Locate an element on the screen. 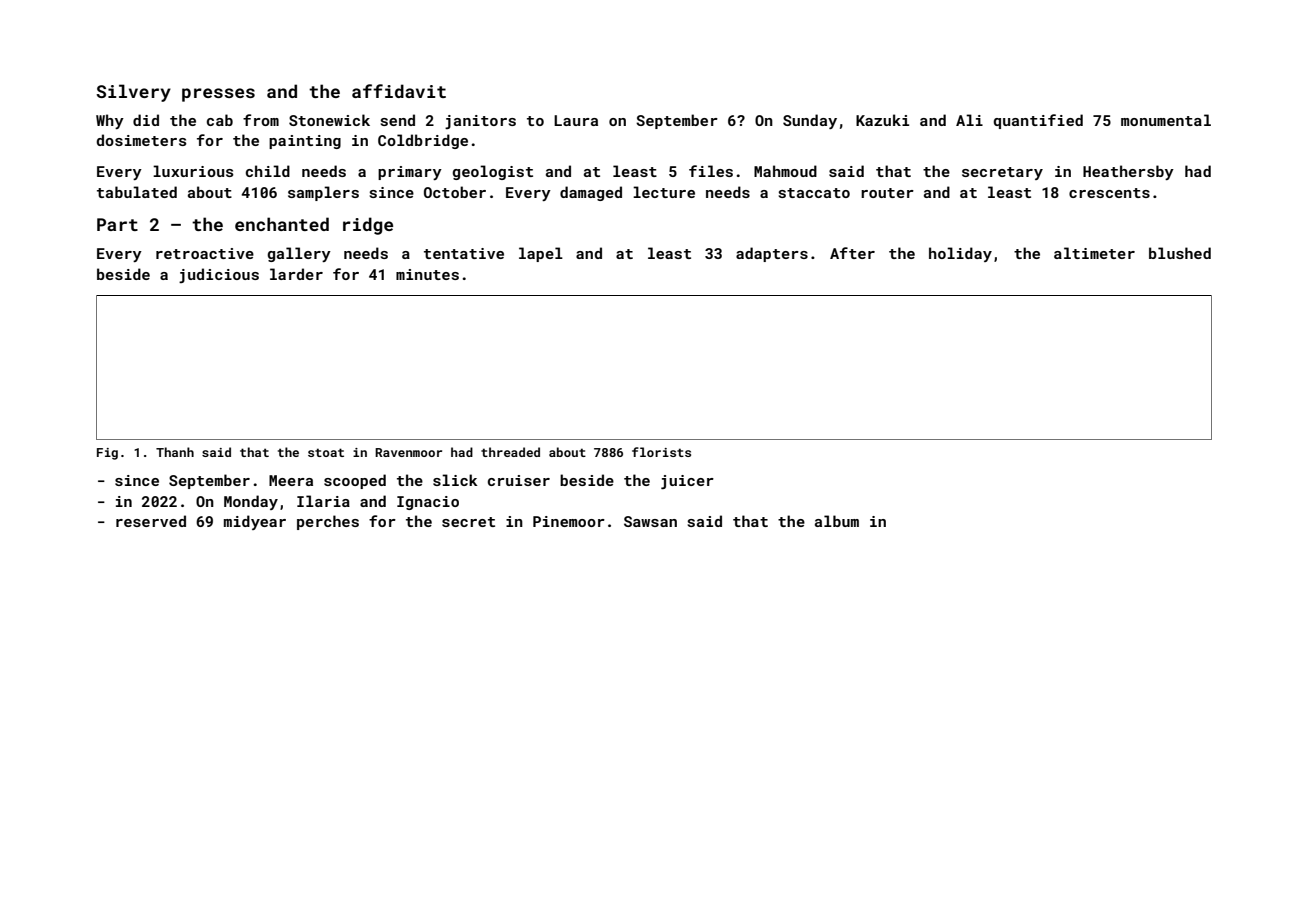 This screenshot has width=1308, height=924. painting is located at coordinates (305, 142).
